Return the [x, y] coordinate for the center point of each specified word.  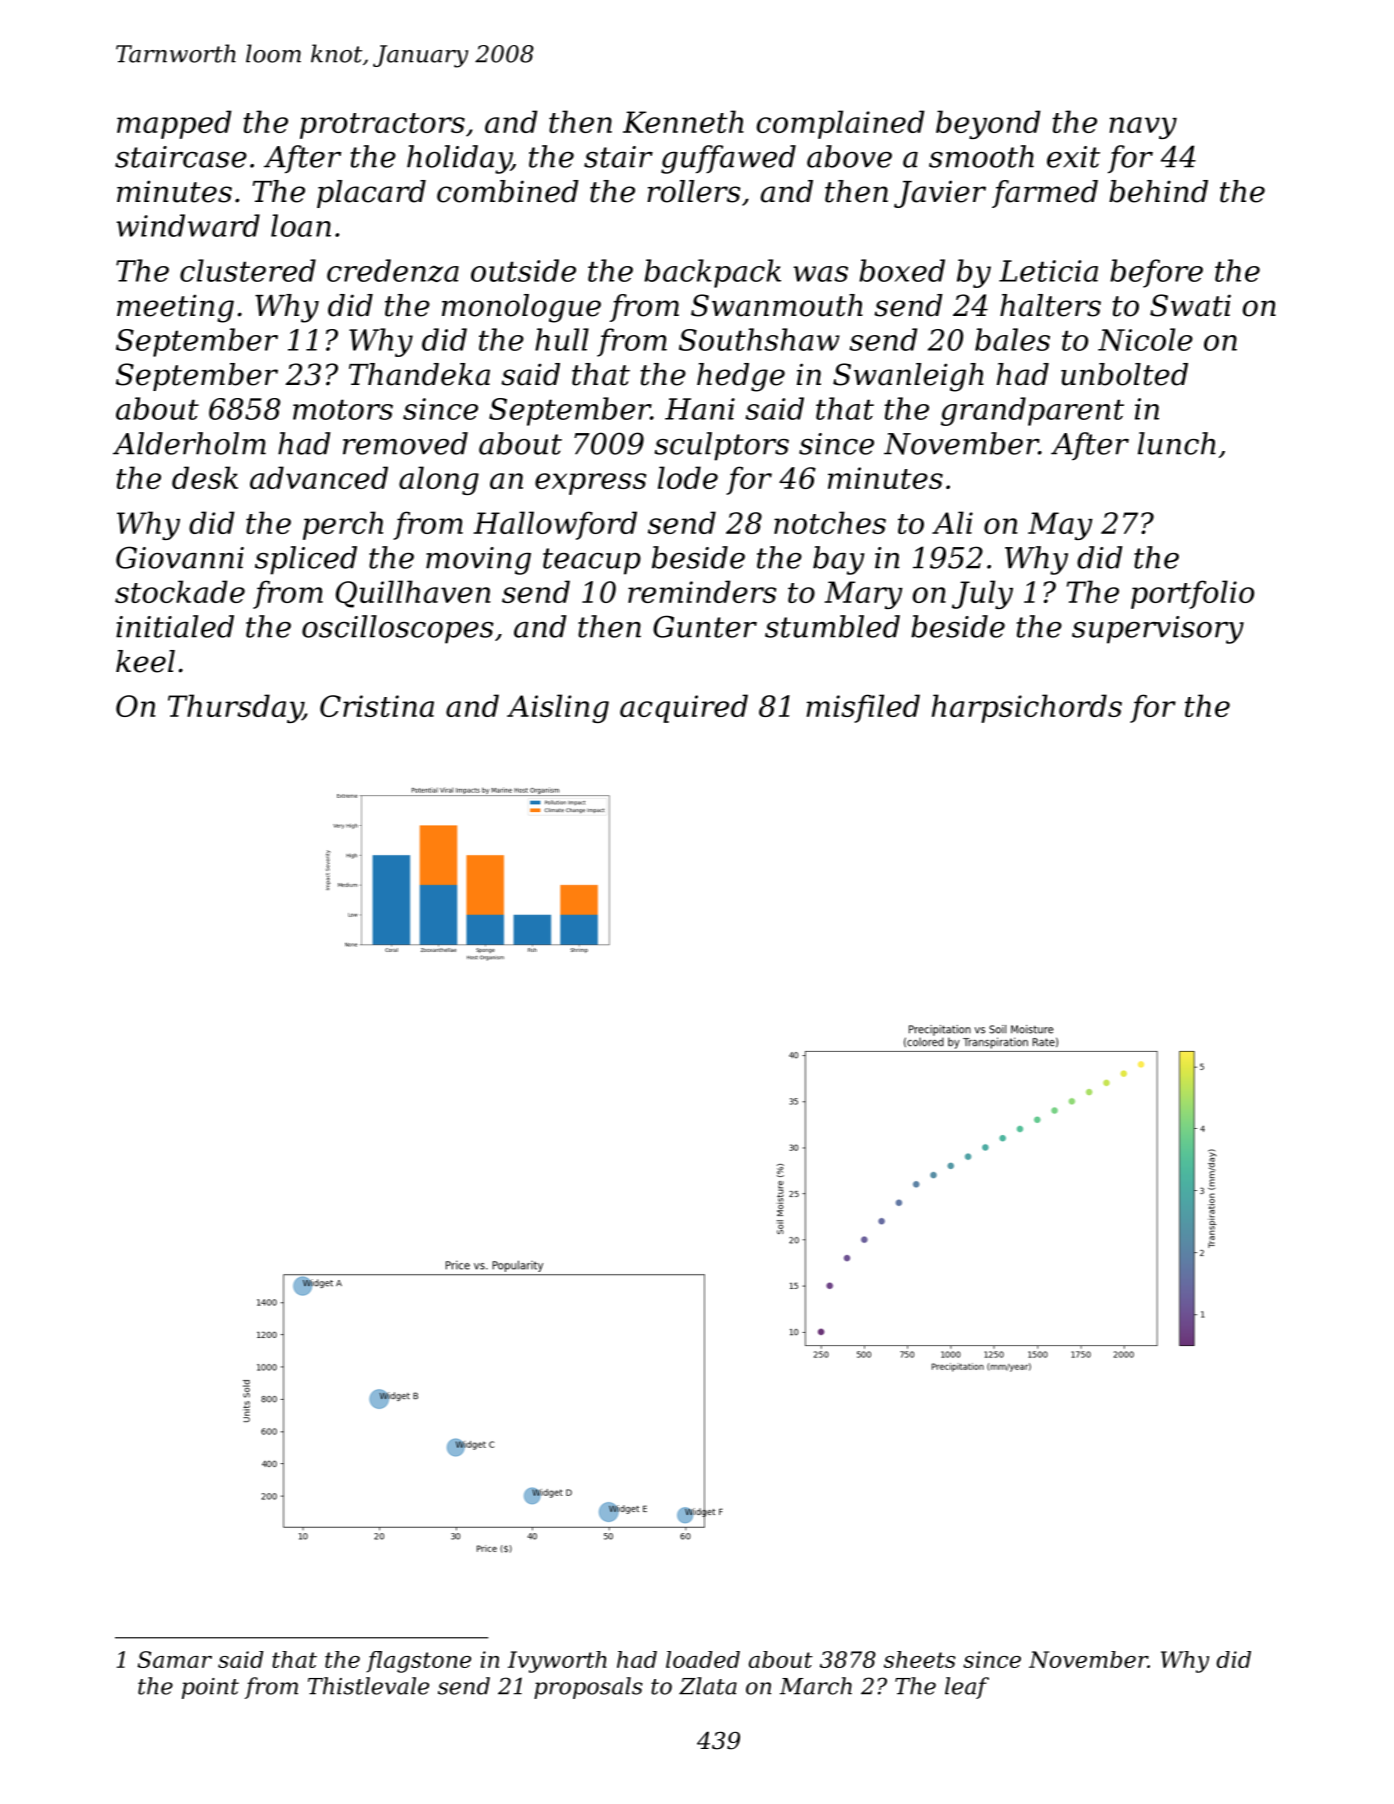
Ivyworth [557, 1662]
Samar [174, 1659]
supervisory [1158, 630]
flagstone [418, 1662]
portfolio [1192, 594]
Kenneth [683, 121]
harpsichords [1027, 708]
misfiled [863, 708]
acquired [684, 708]
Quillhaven [413, 594]
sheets [920, 1659]
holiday [459, 159]
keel [145, 661]
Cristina [377, 706]
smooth [981, 156]
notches [830, 522]
